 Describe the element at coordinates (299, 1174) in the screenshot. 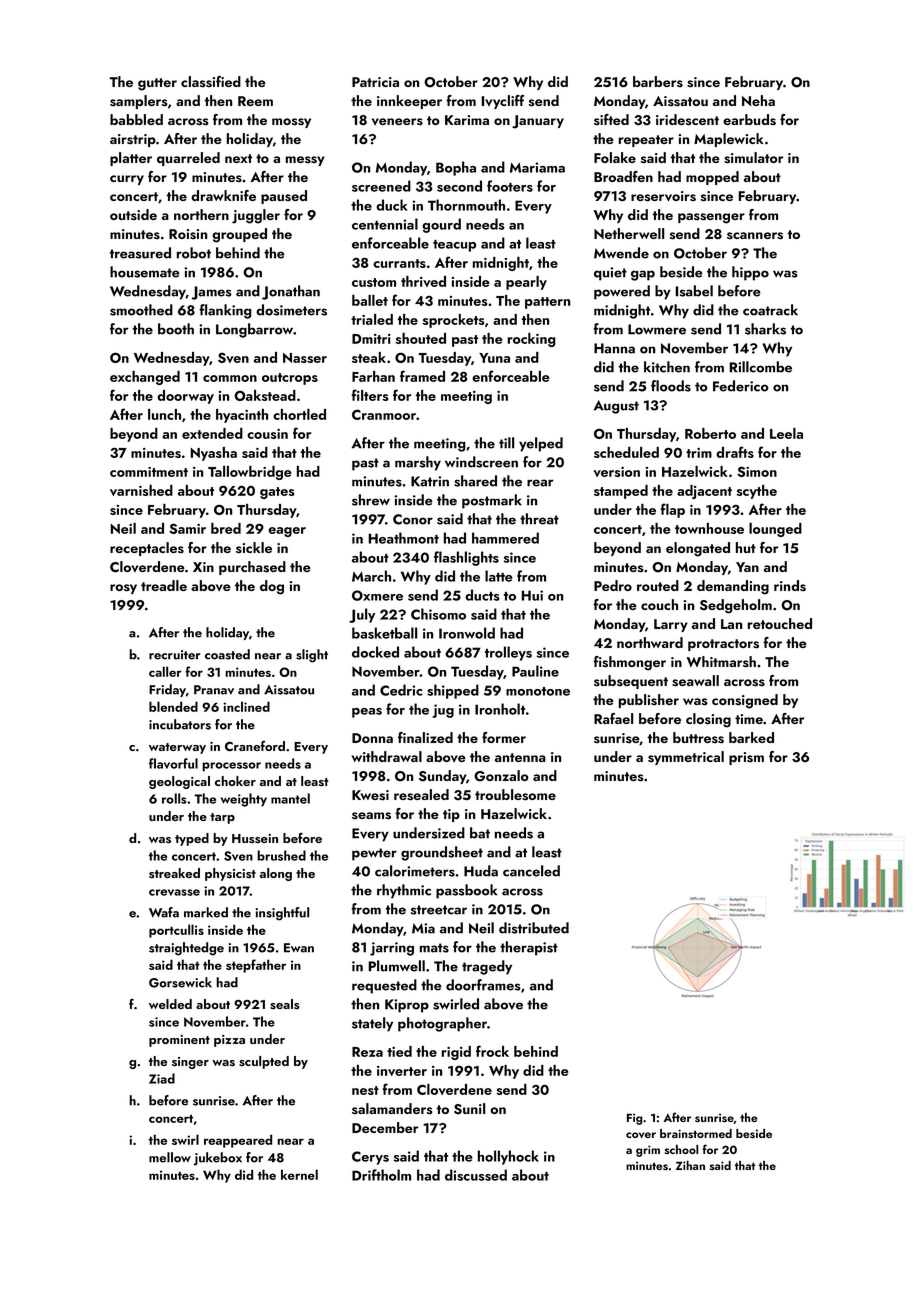

I see `kernel` at that location.
